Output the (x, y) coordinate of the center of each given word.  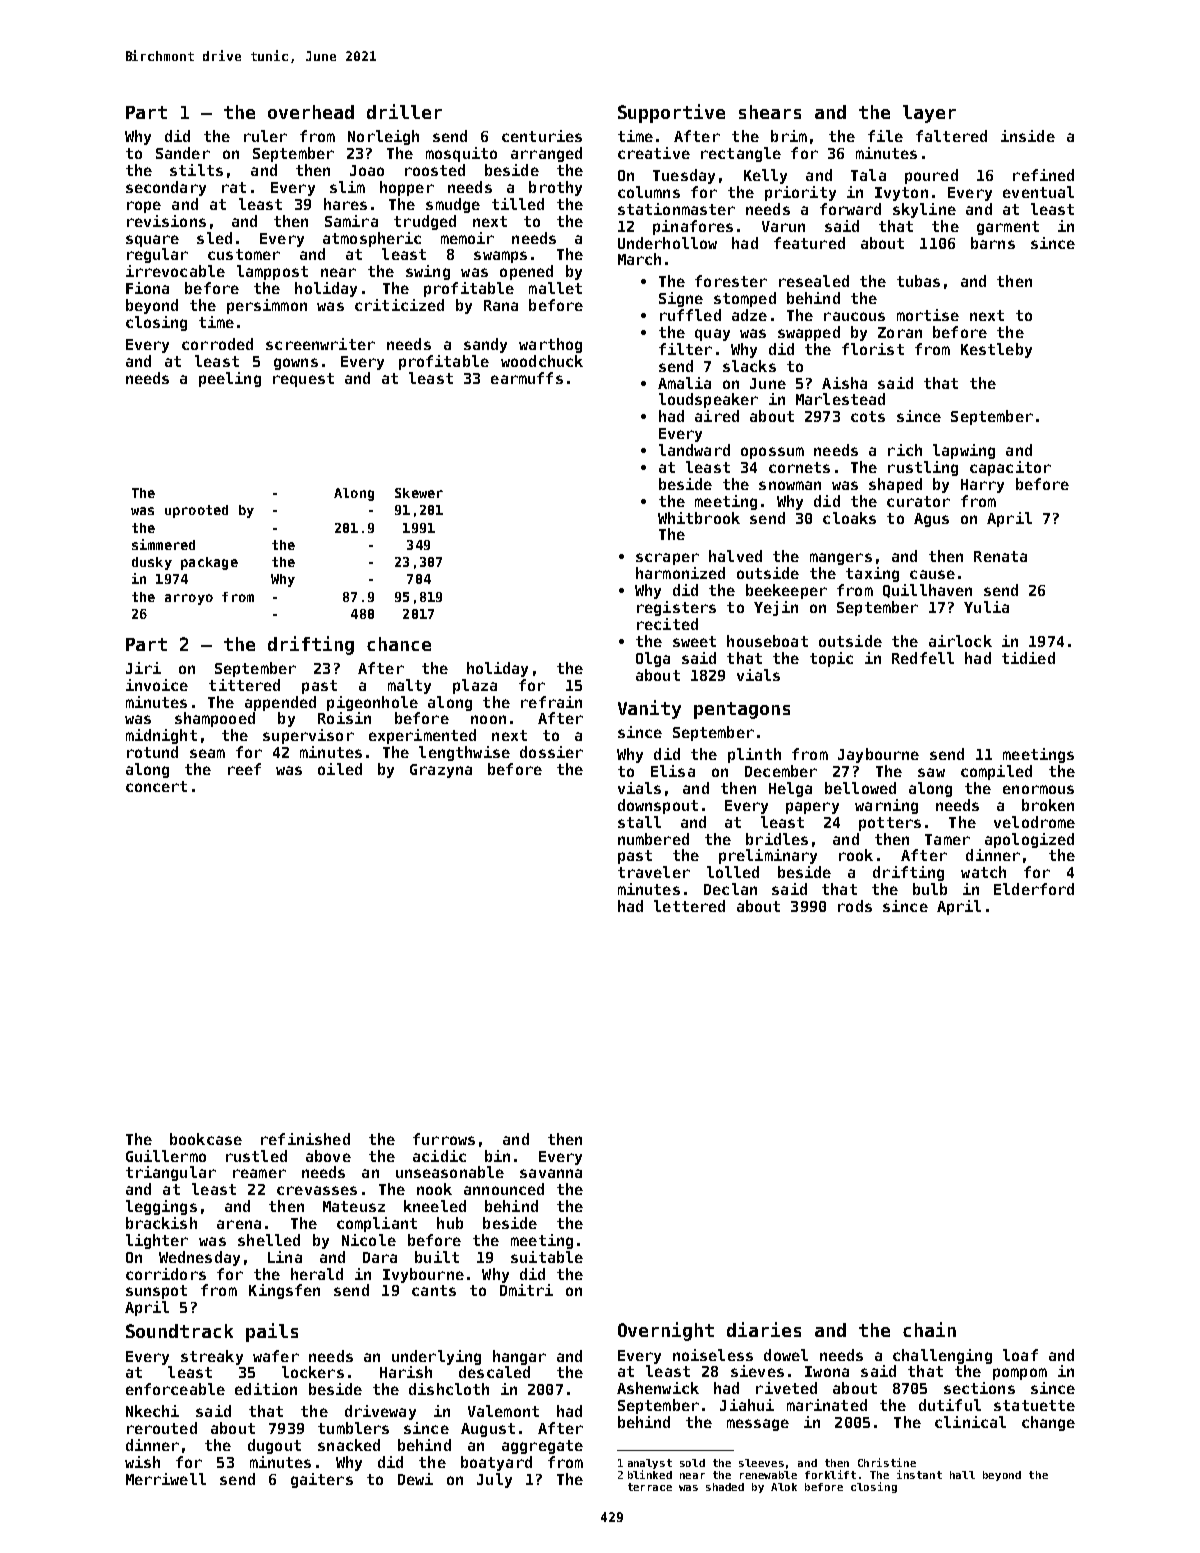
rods (855, 906)
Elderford (1034, 889)
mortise (928, 315)
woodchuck (542, 361)
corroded (217, 344)
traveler (654, 872)
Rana (501, 305)
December (781, 771)
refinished (305, 1139)
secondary (166, 188)
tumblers (353, 1428)
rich (905, 450)
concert (156, 786)
